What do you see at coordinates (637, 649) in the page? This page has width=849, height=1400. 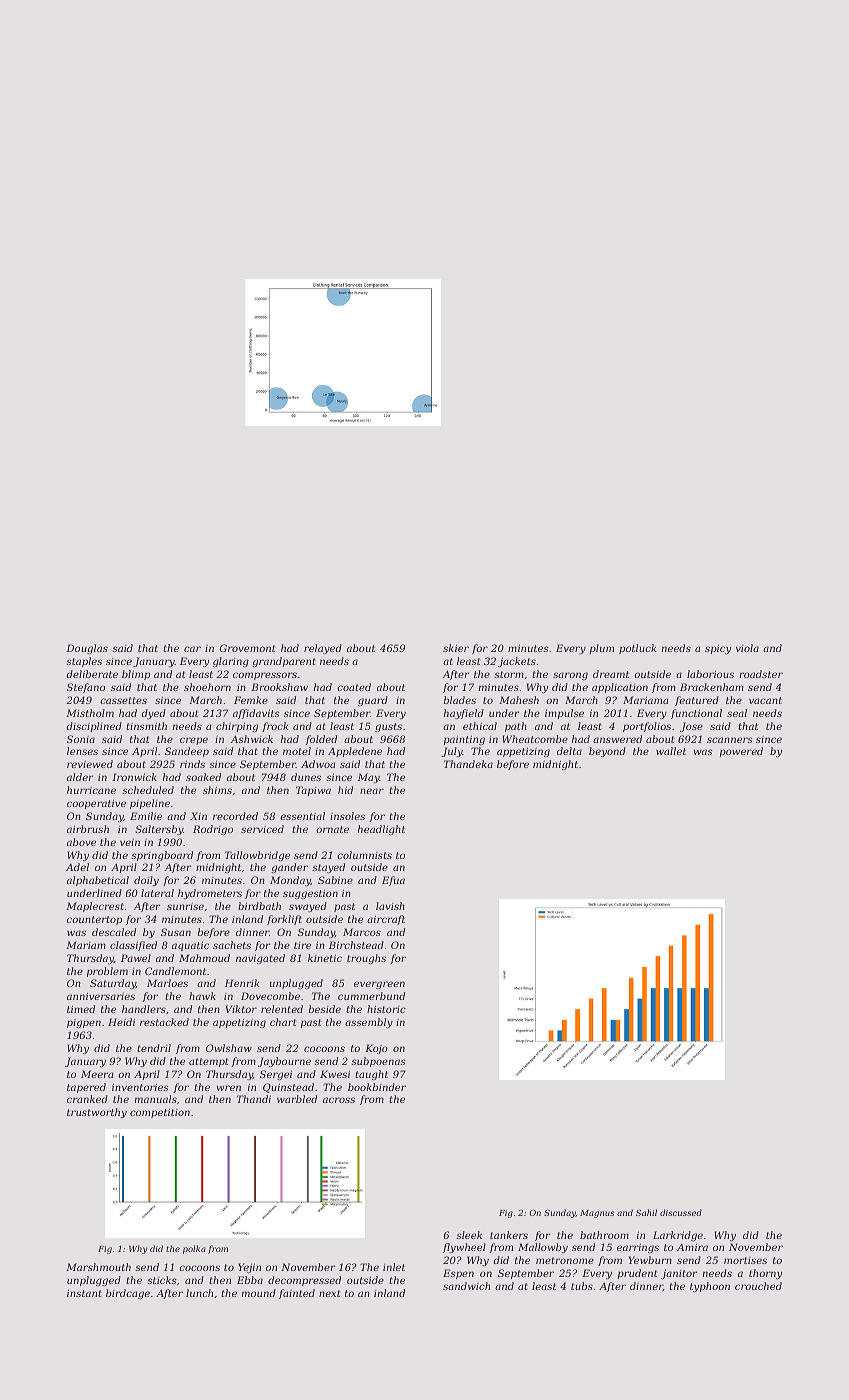 I see `potluck` at bounding box center [637, 649].
